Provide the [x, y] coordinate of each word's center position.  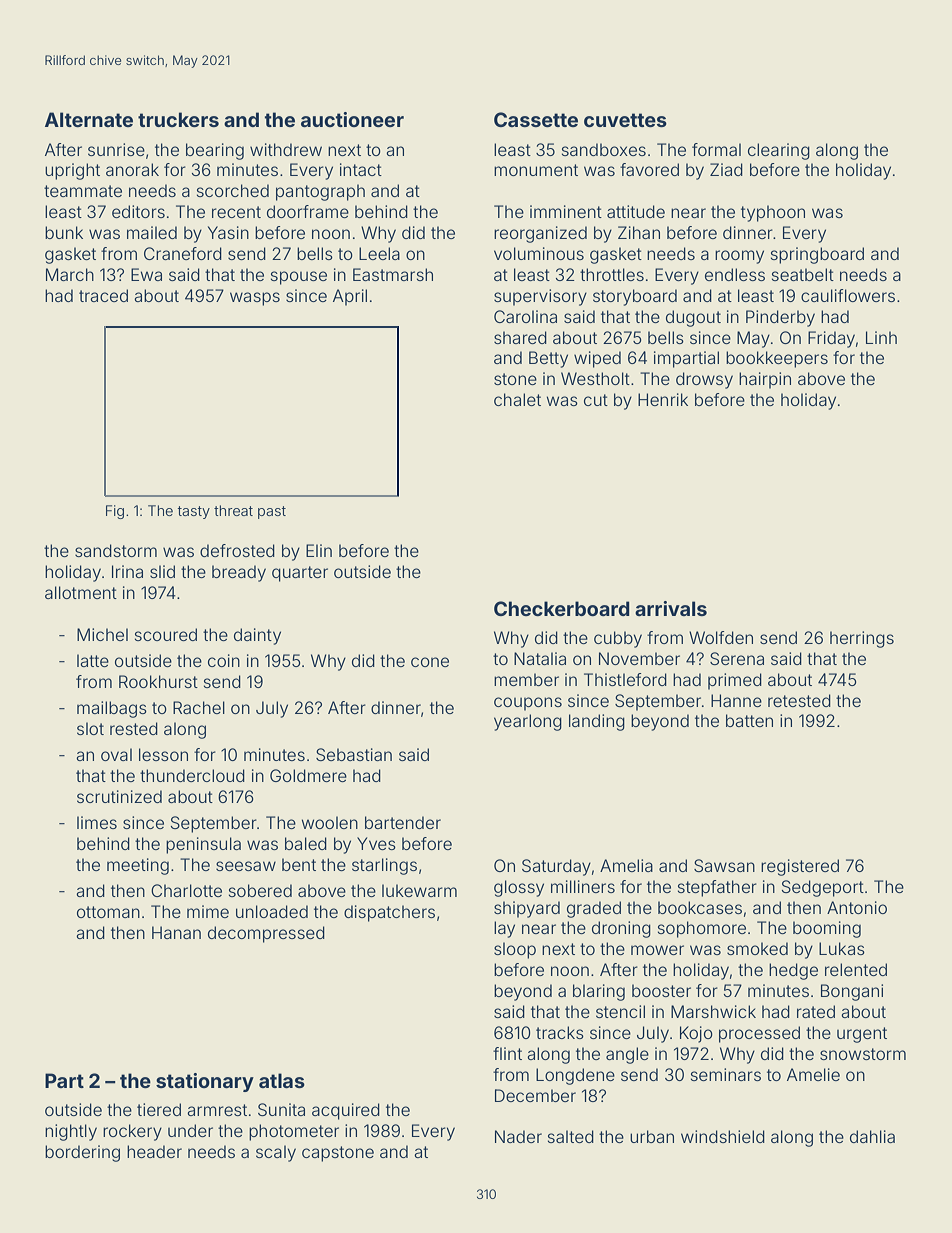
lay [504, 929]
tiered [159, 1109]
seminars [726, 1074]
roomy [739, 257]
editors [138, 211]
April [350, 297]
